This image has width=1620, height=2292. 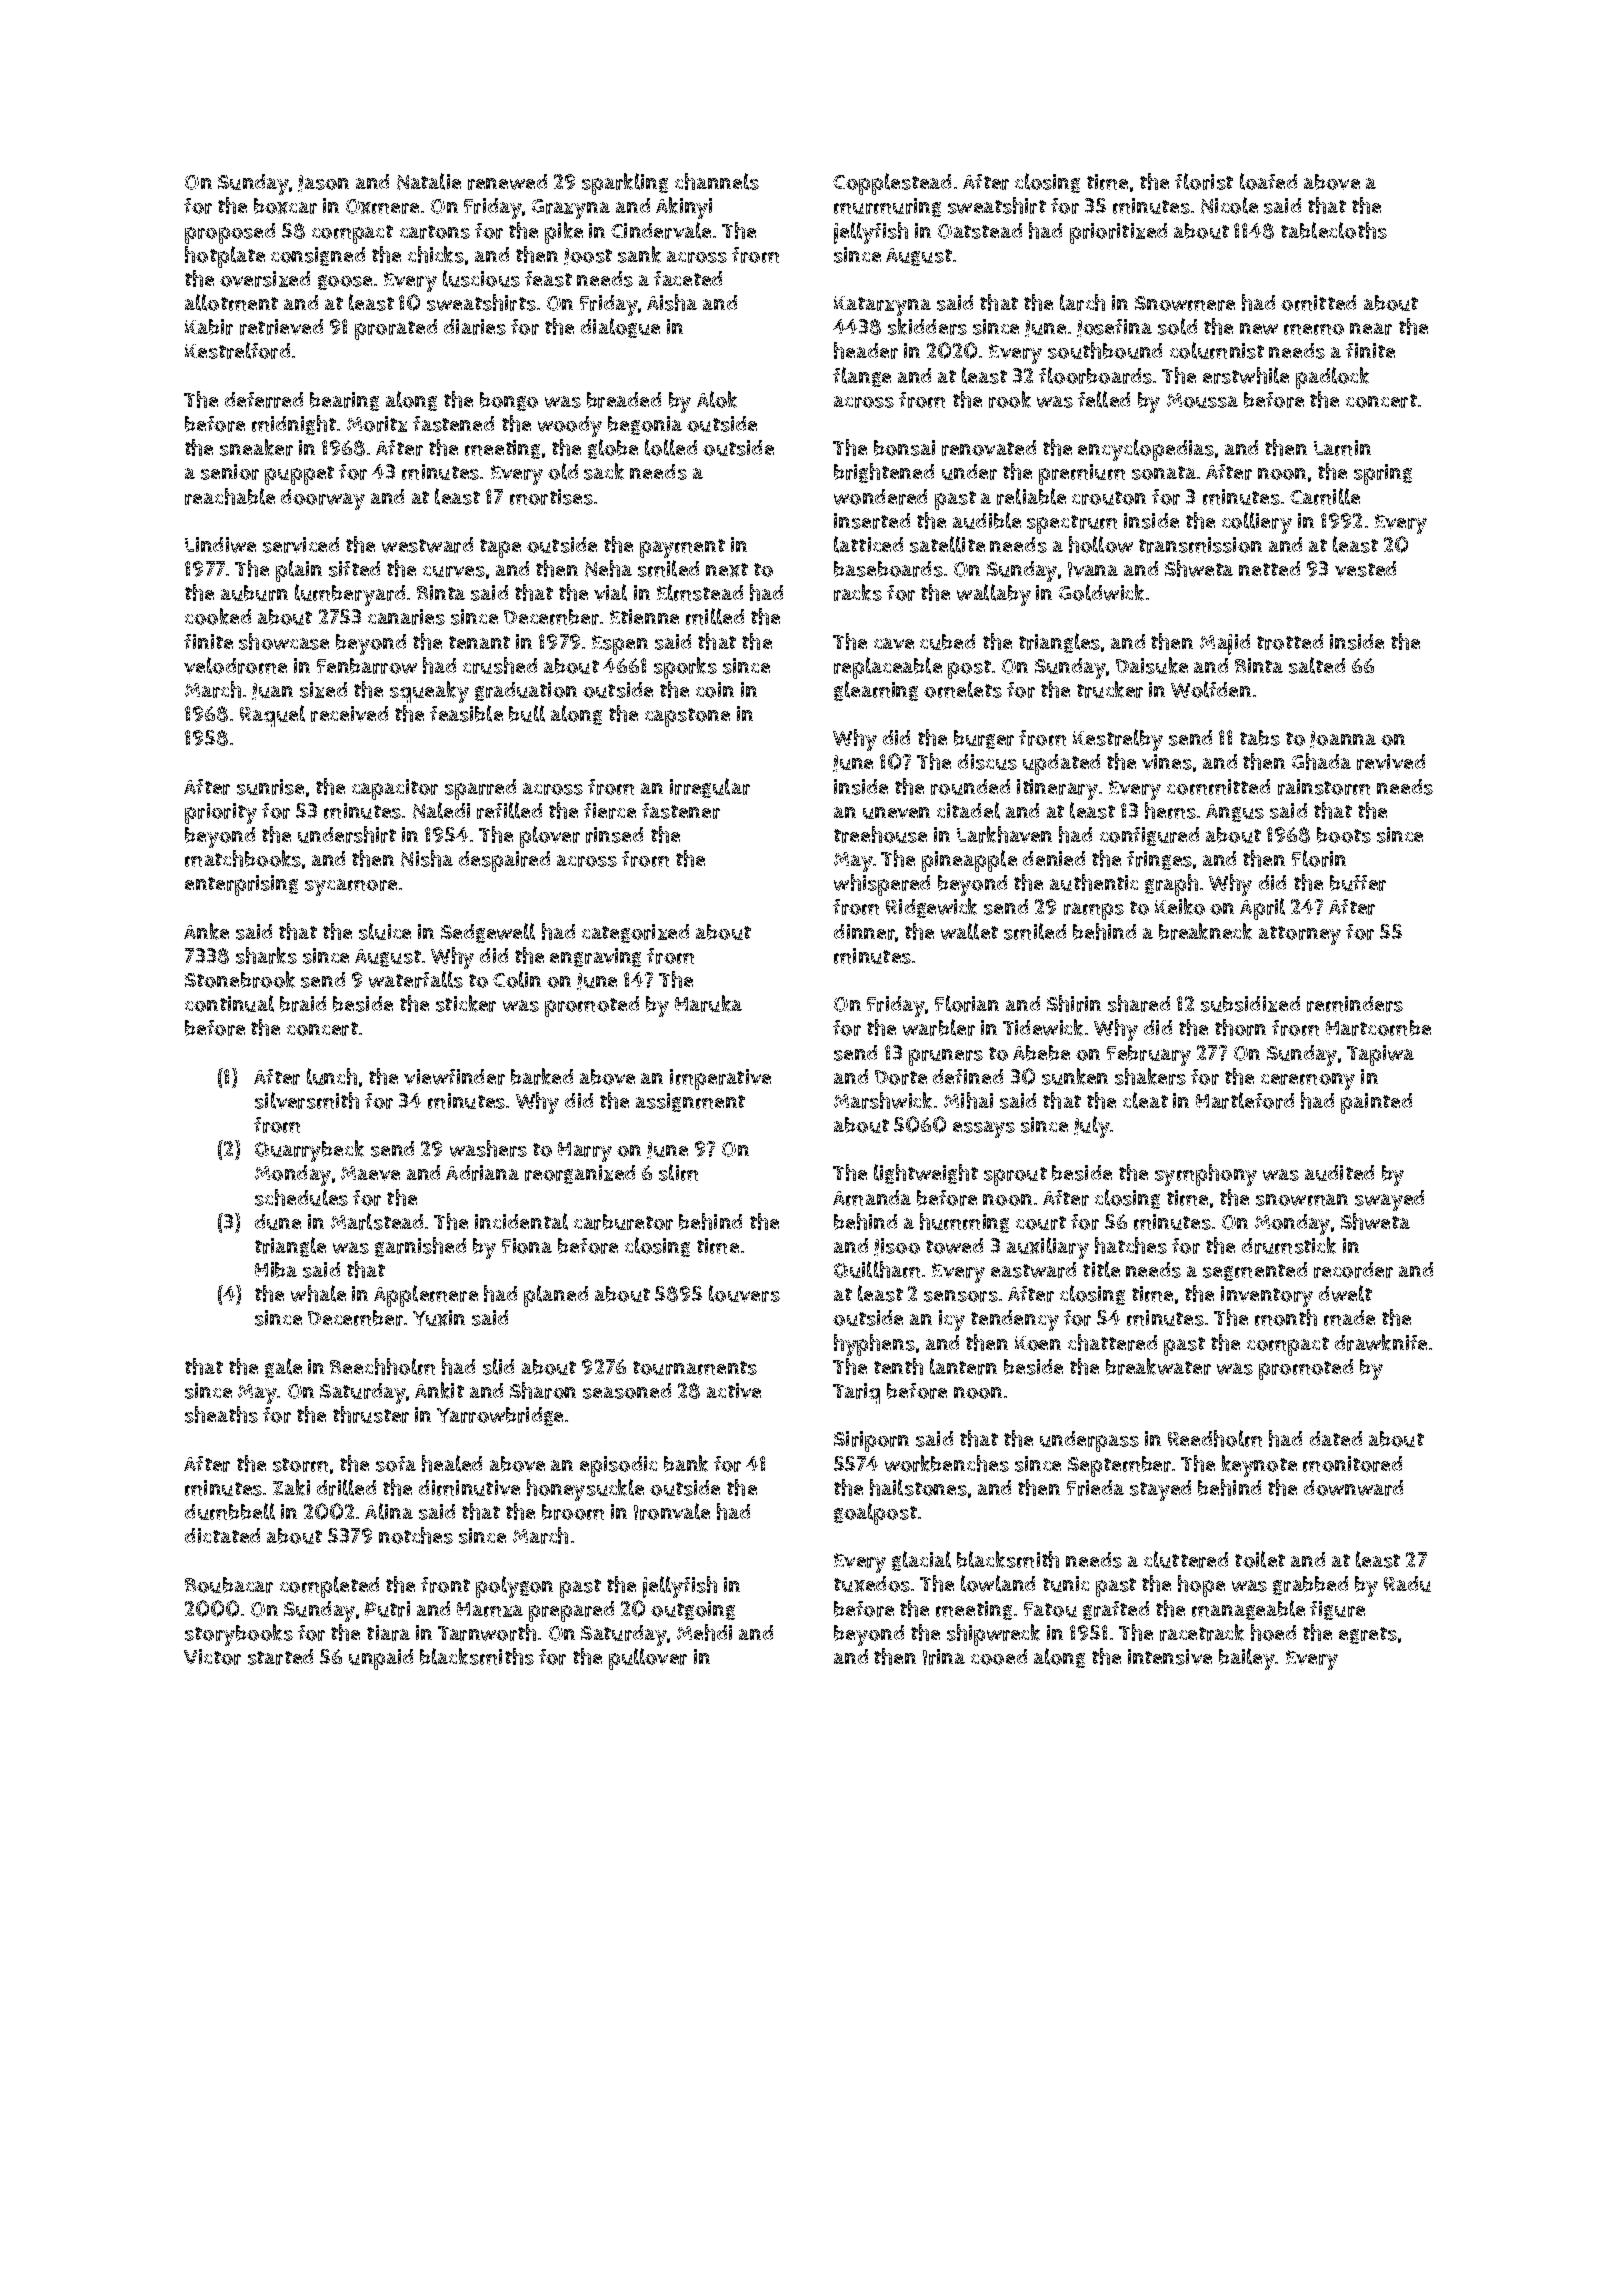 What do you see at coordinates (283, 1368) in the image?
I see `gale` at bounding box center [283, 1368].
